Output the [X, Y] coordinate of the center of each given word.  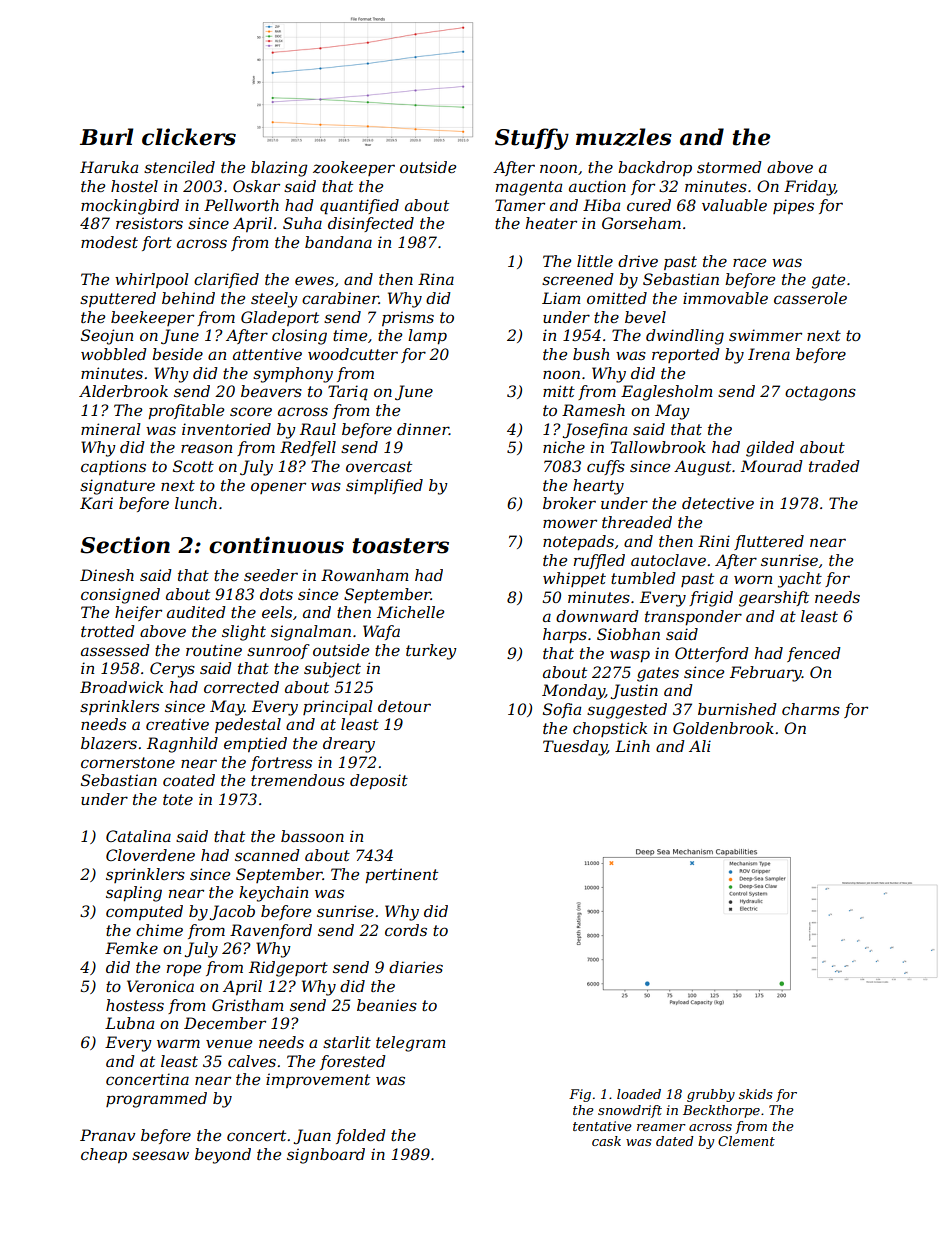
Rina [436, 279]
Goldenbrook [723, 728]
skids [755, 1094]
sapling [134, 894]
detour [404, 706]
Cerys [172, 670]
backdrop [655, 168]
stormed [729, 167]
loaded [639, 1094]
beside [177, 354]
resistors [149, 223]
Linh [632, 746]
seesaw [160, 1155]
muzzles [624, 137]
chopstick [610, 729]
